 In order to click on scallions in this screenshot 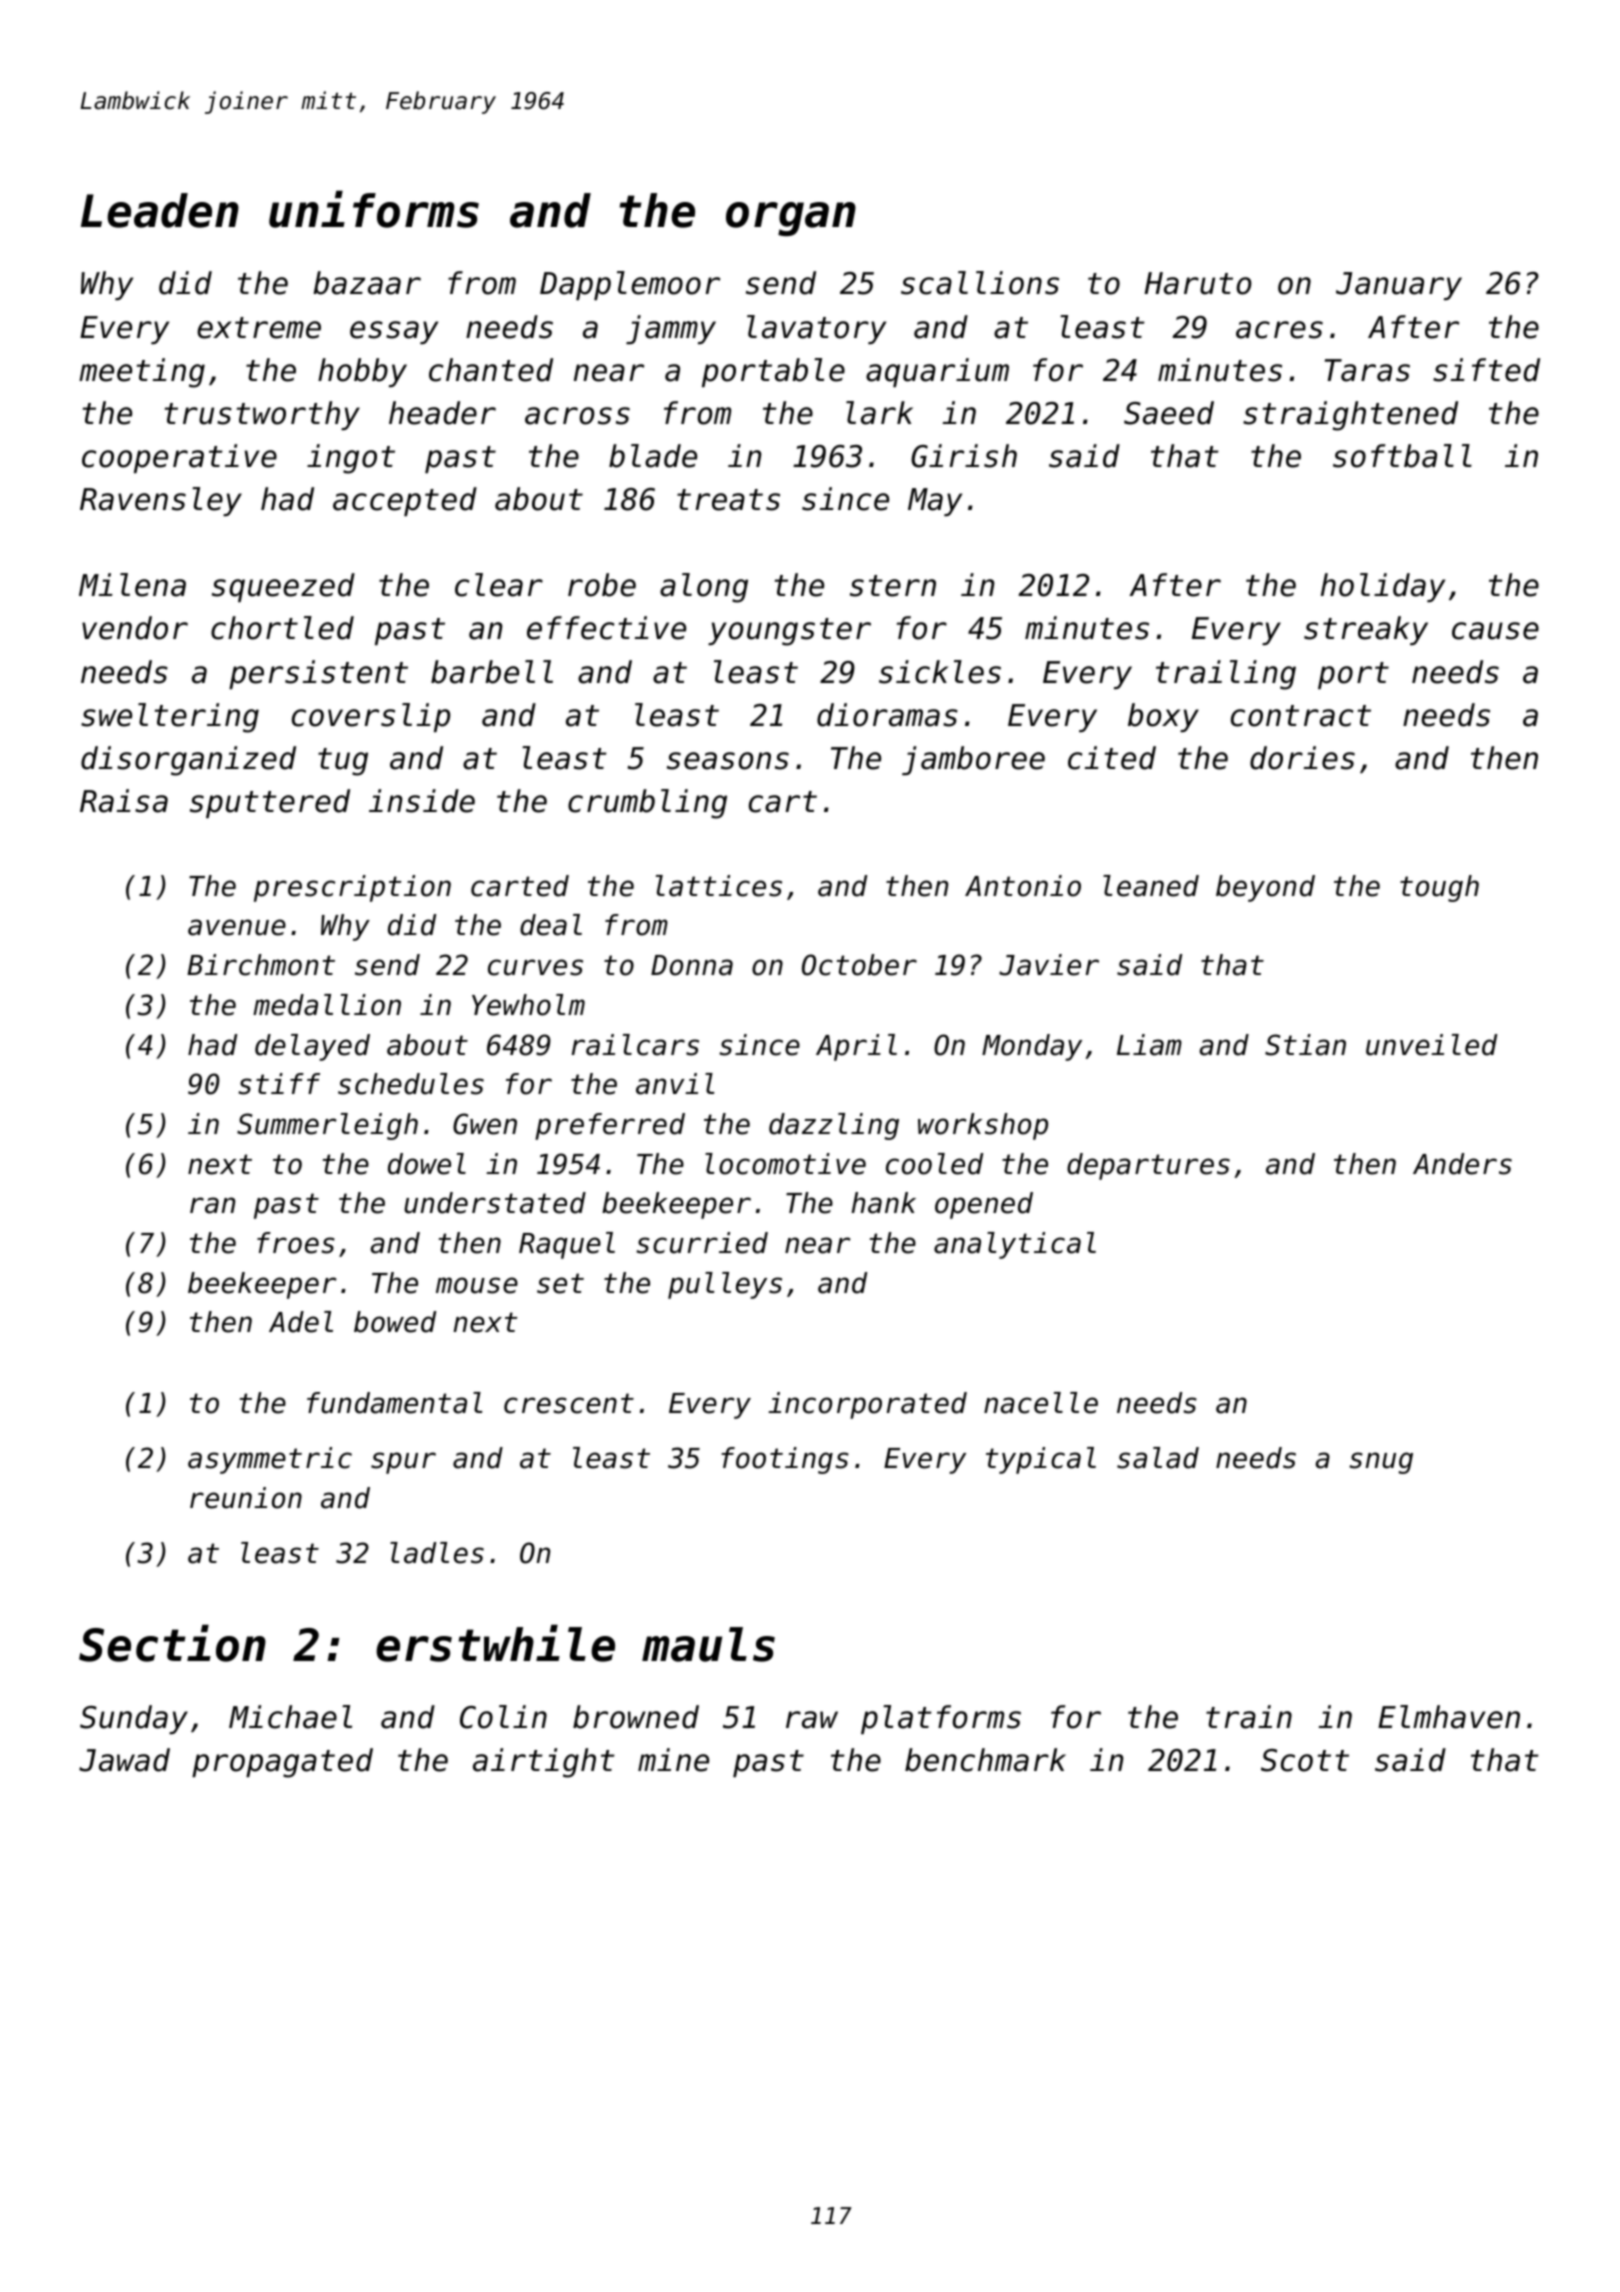, I will do `click(980, 283)`.
